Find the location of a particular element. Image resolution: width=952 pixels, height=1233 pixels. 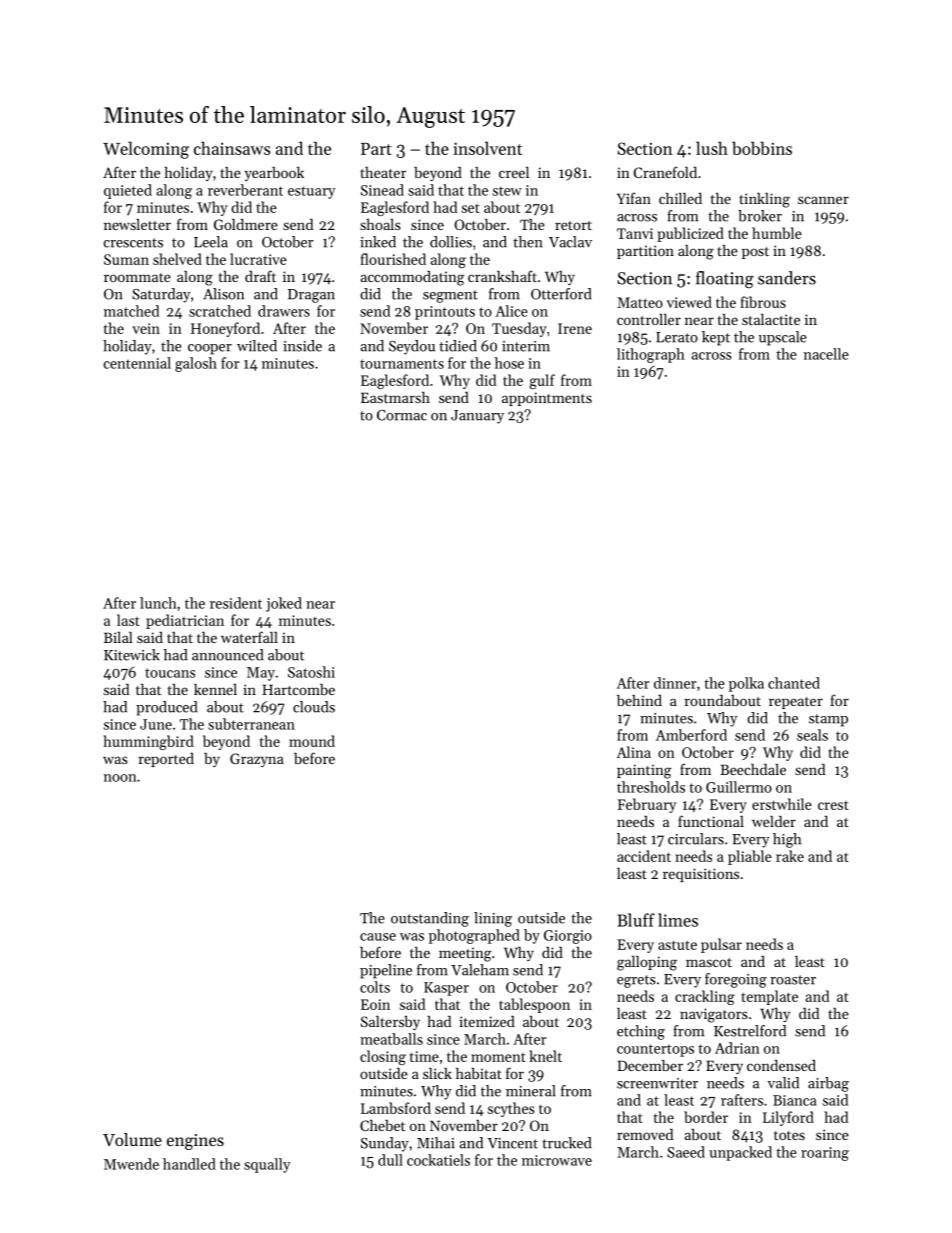

accident is located at coordinates (644, 856).
